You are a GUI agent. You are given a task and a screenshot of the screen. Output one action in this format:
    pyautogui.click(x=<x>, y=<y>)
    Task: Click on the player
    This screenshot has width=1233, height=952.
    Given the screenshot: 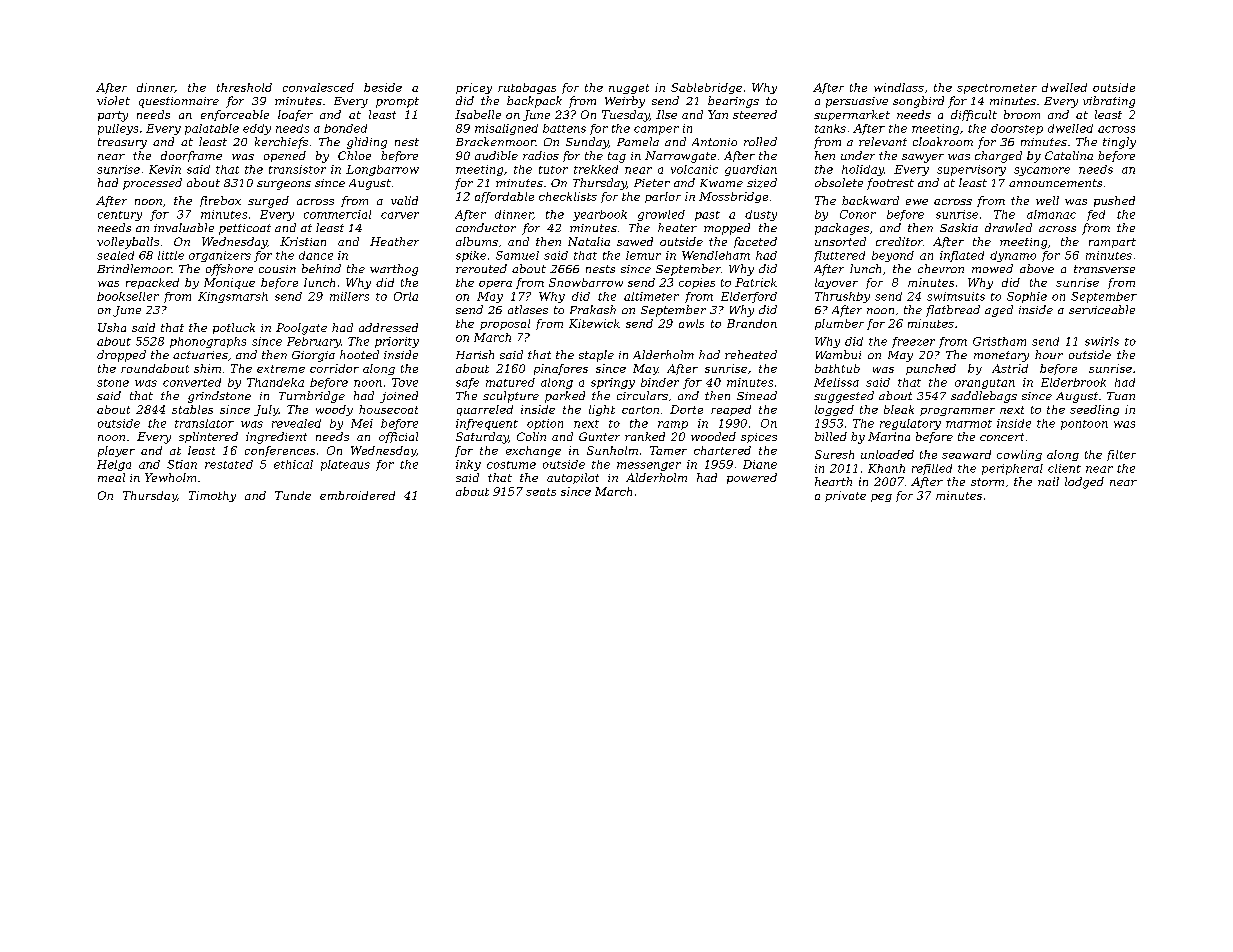 What is the action you would take?
    pyautogui.click(x=116, y=451)
